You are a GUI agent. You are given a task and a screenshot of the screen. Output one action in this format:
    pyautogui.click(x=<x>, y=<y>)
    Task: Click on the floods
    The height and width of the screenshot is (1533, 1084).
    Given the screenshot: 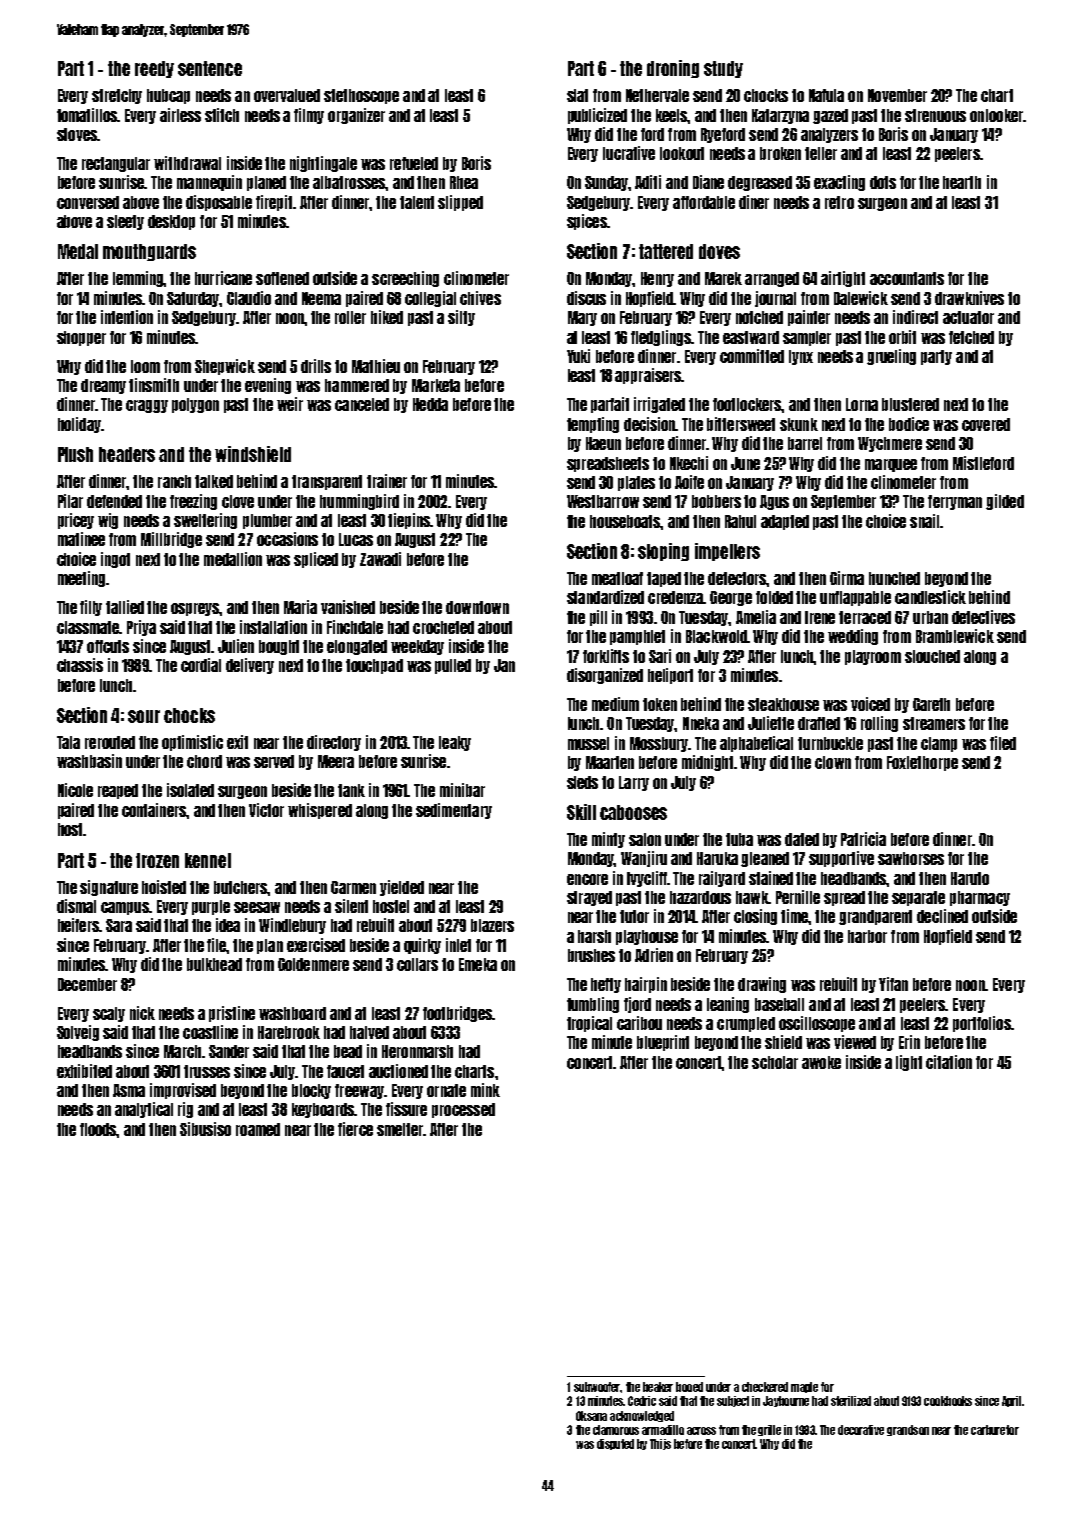 What is the action you would take?
    pyautogui.click(x=98, y=1129)
